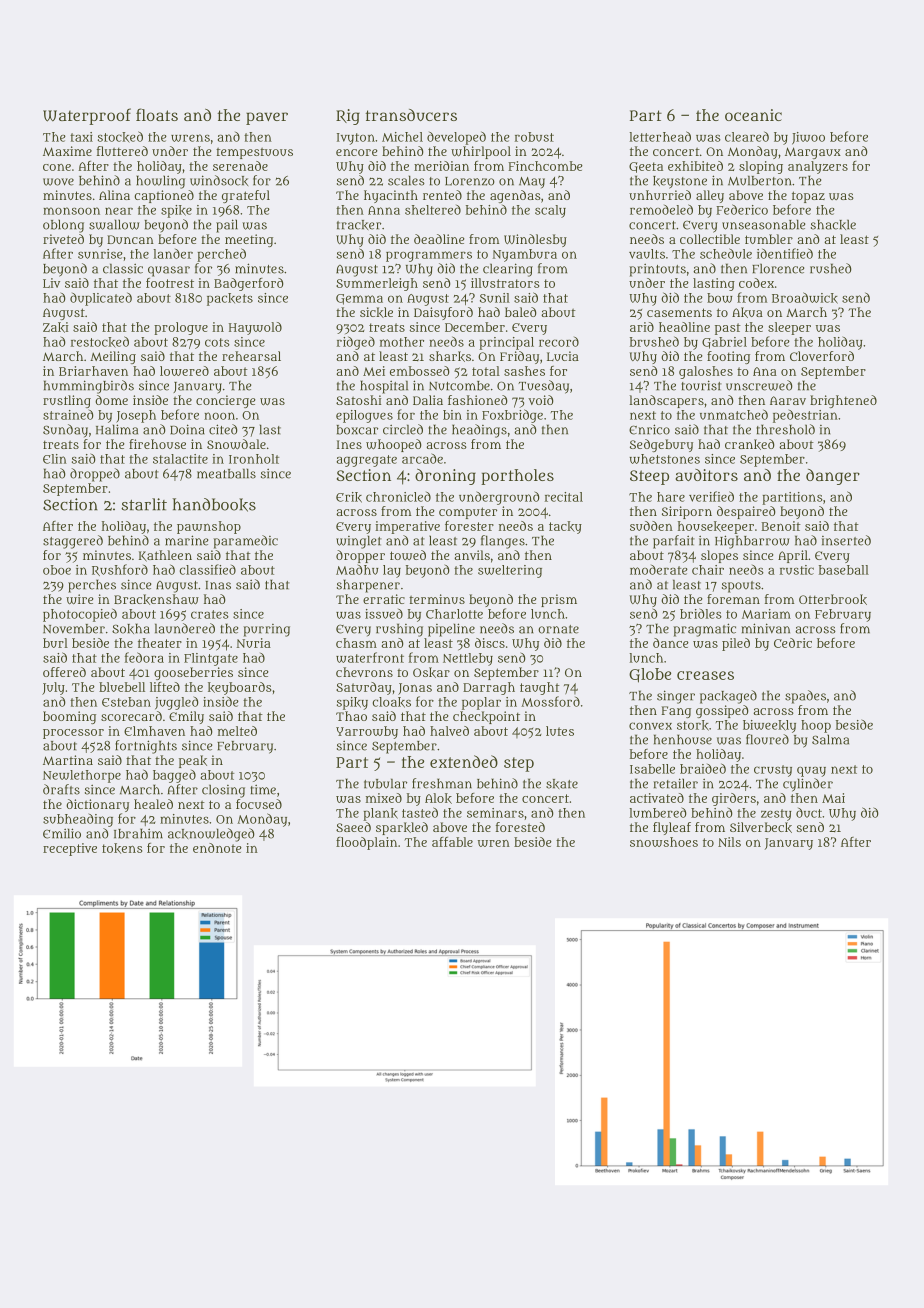  I want to click on prism, so click(559, 600).
